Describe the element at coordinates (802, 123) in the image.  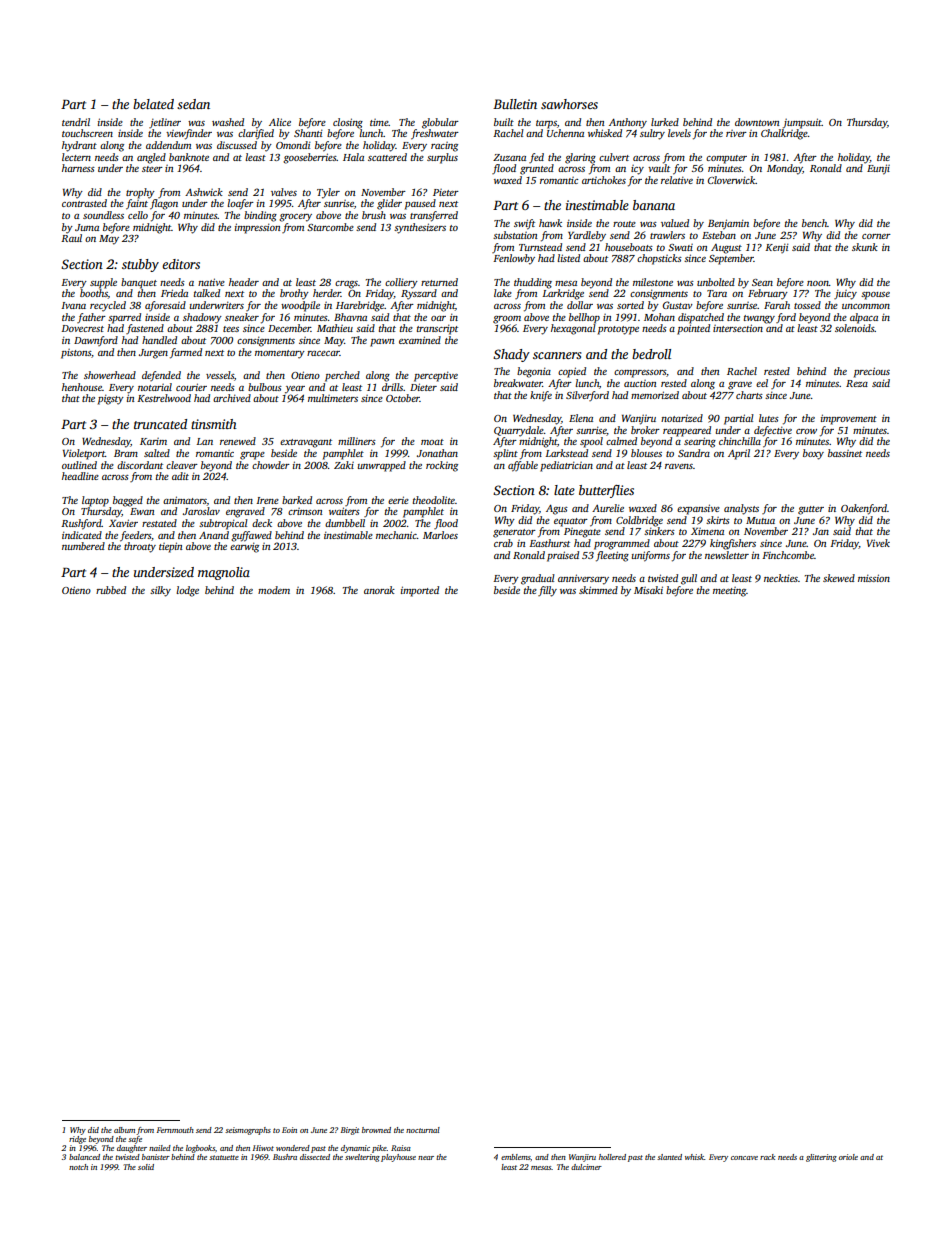
I see `jumpsuit` at that location.
